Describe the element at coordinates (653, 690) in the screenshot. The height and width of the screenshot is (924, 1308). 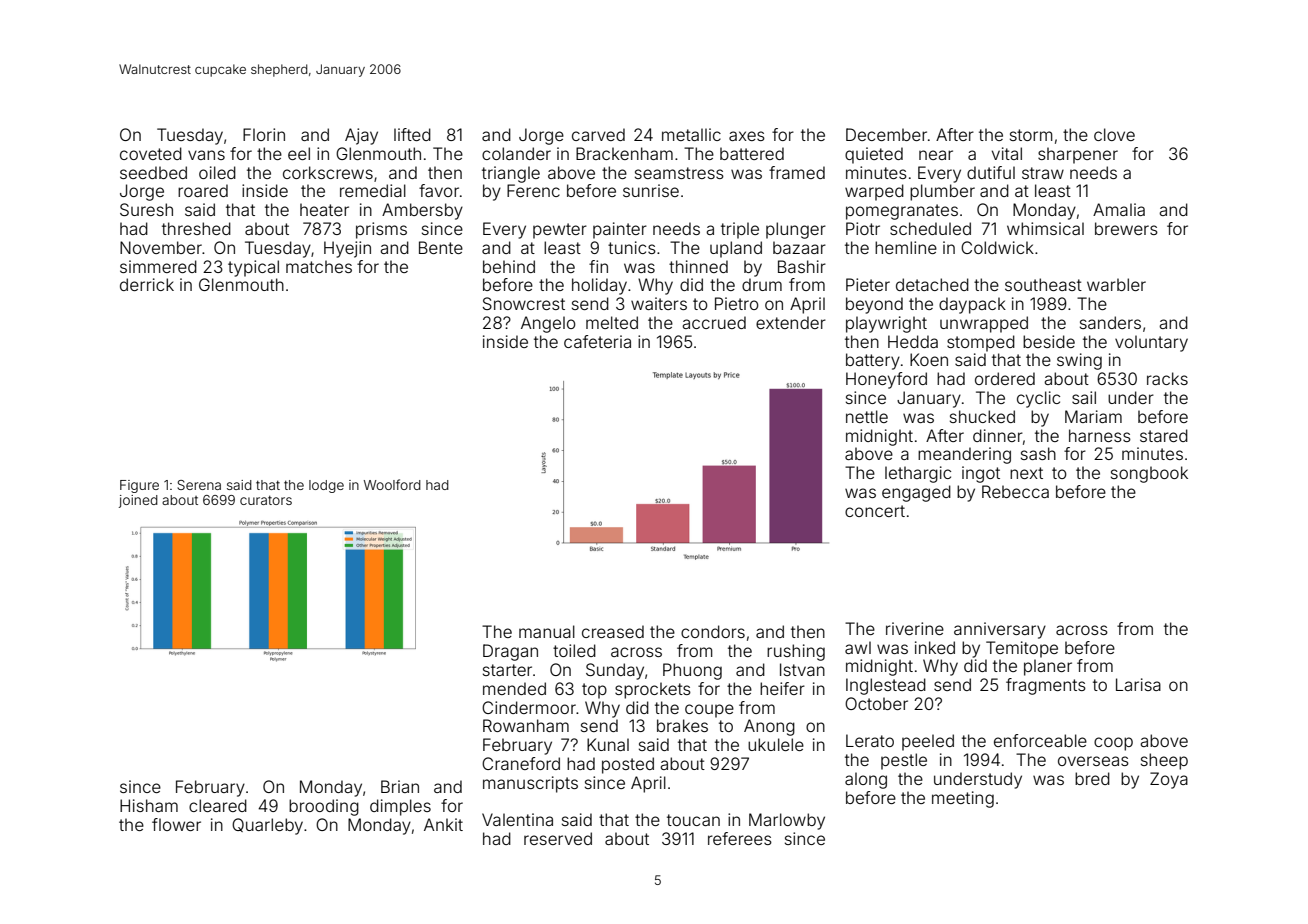
I see `sprockets` at that location.
